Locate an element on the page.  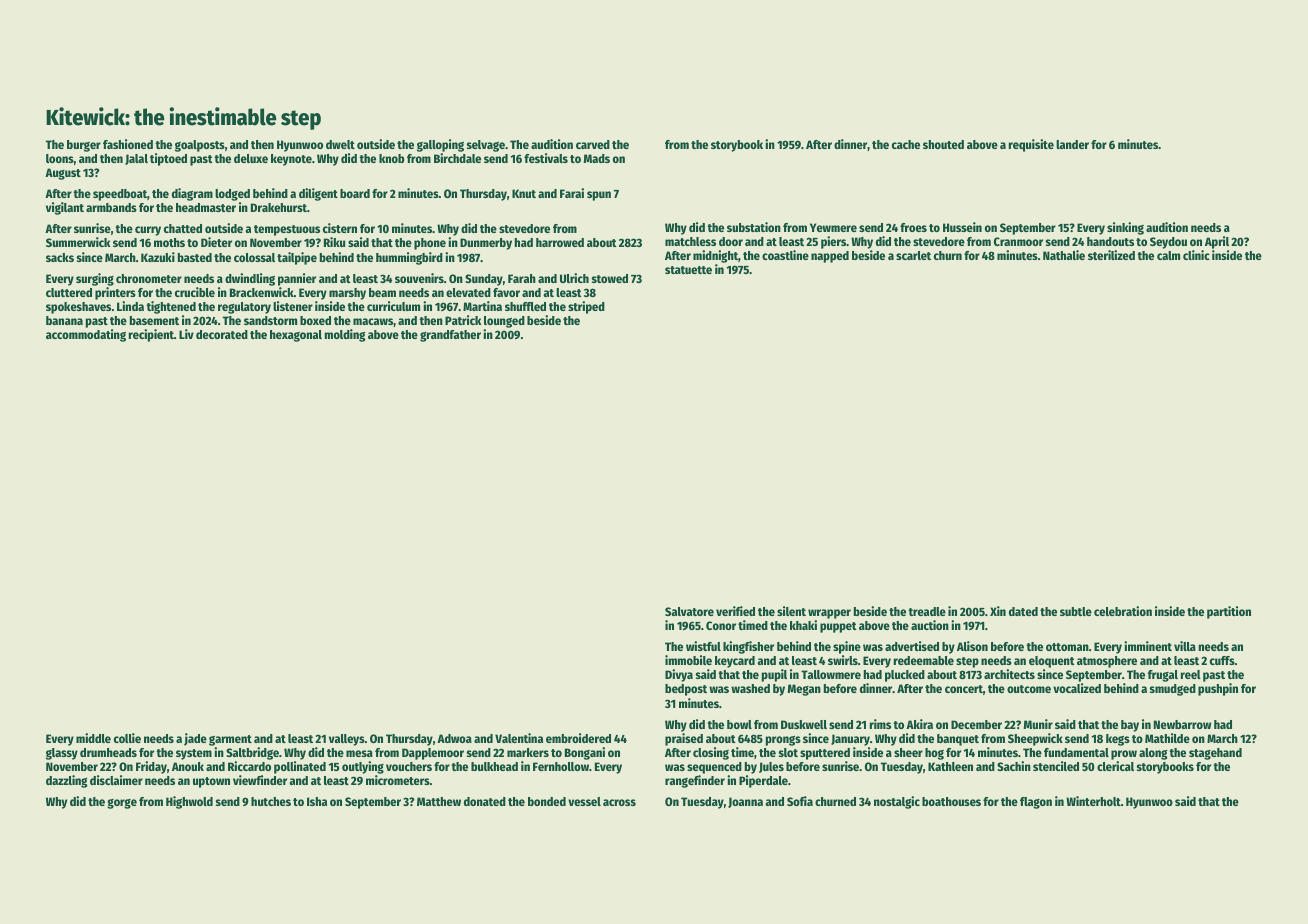
wistful is located at coordinates (703, 646).
